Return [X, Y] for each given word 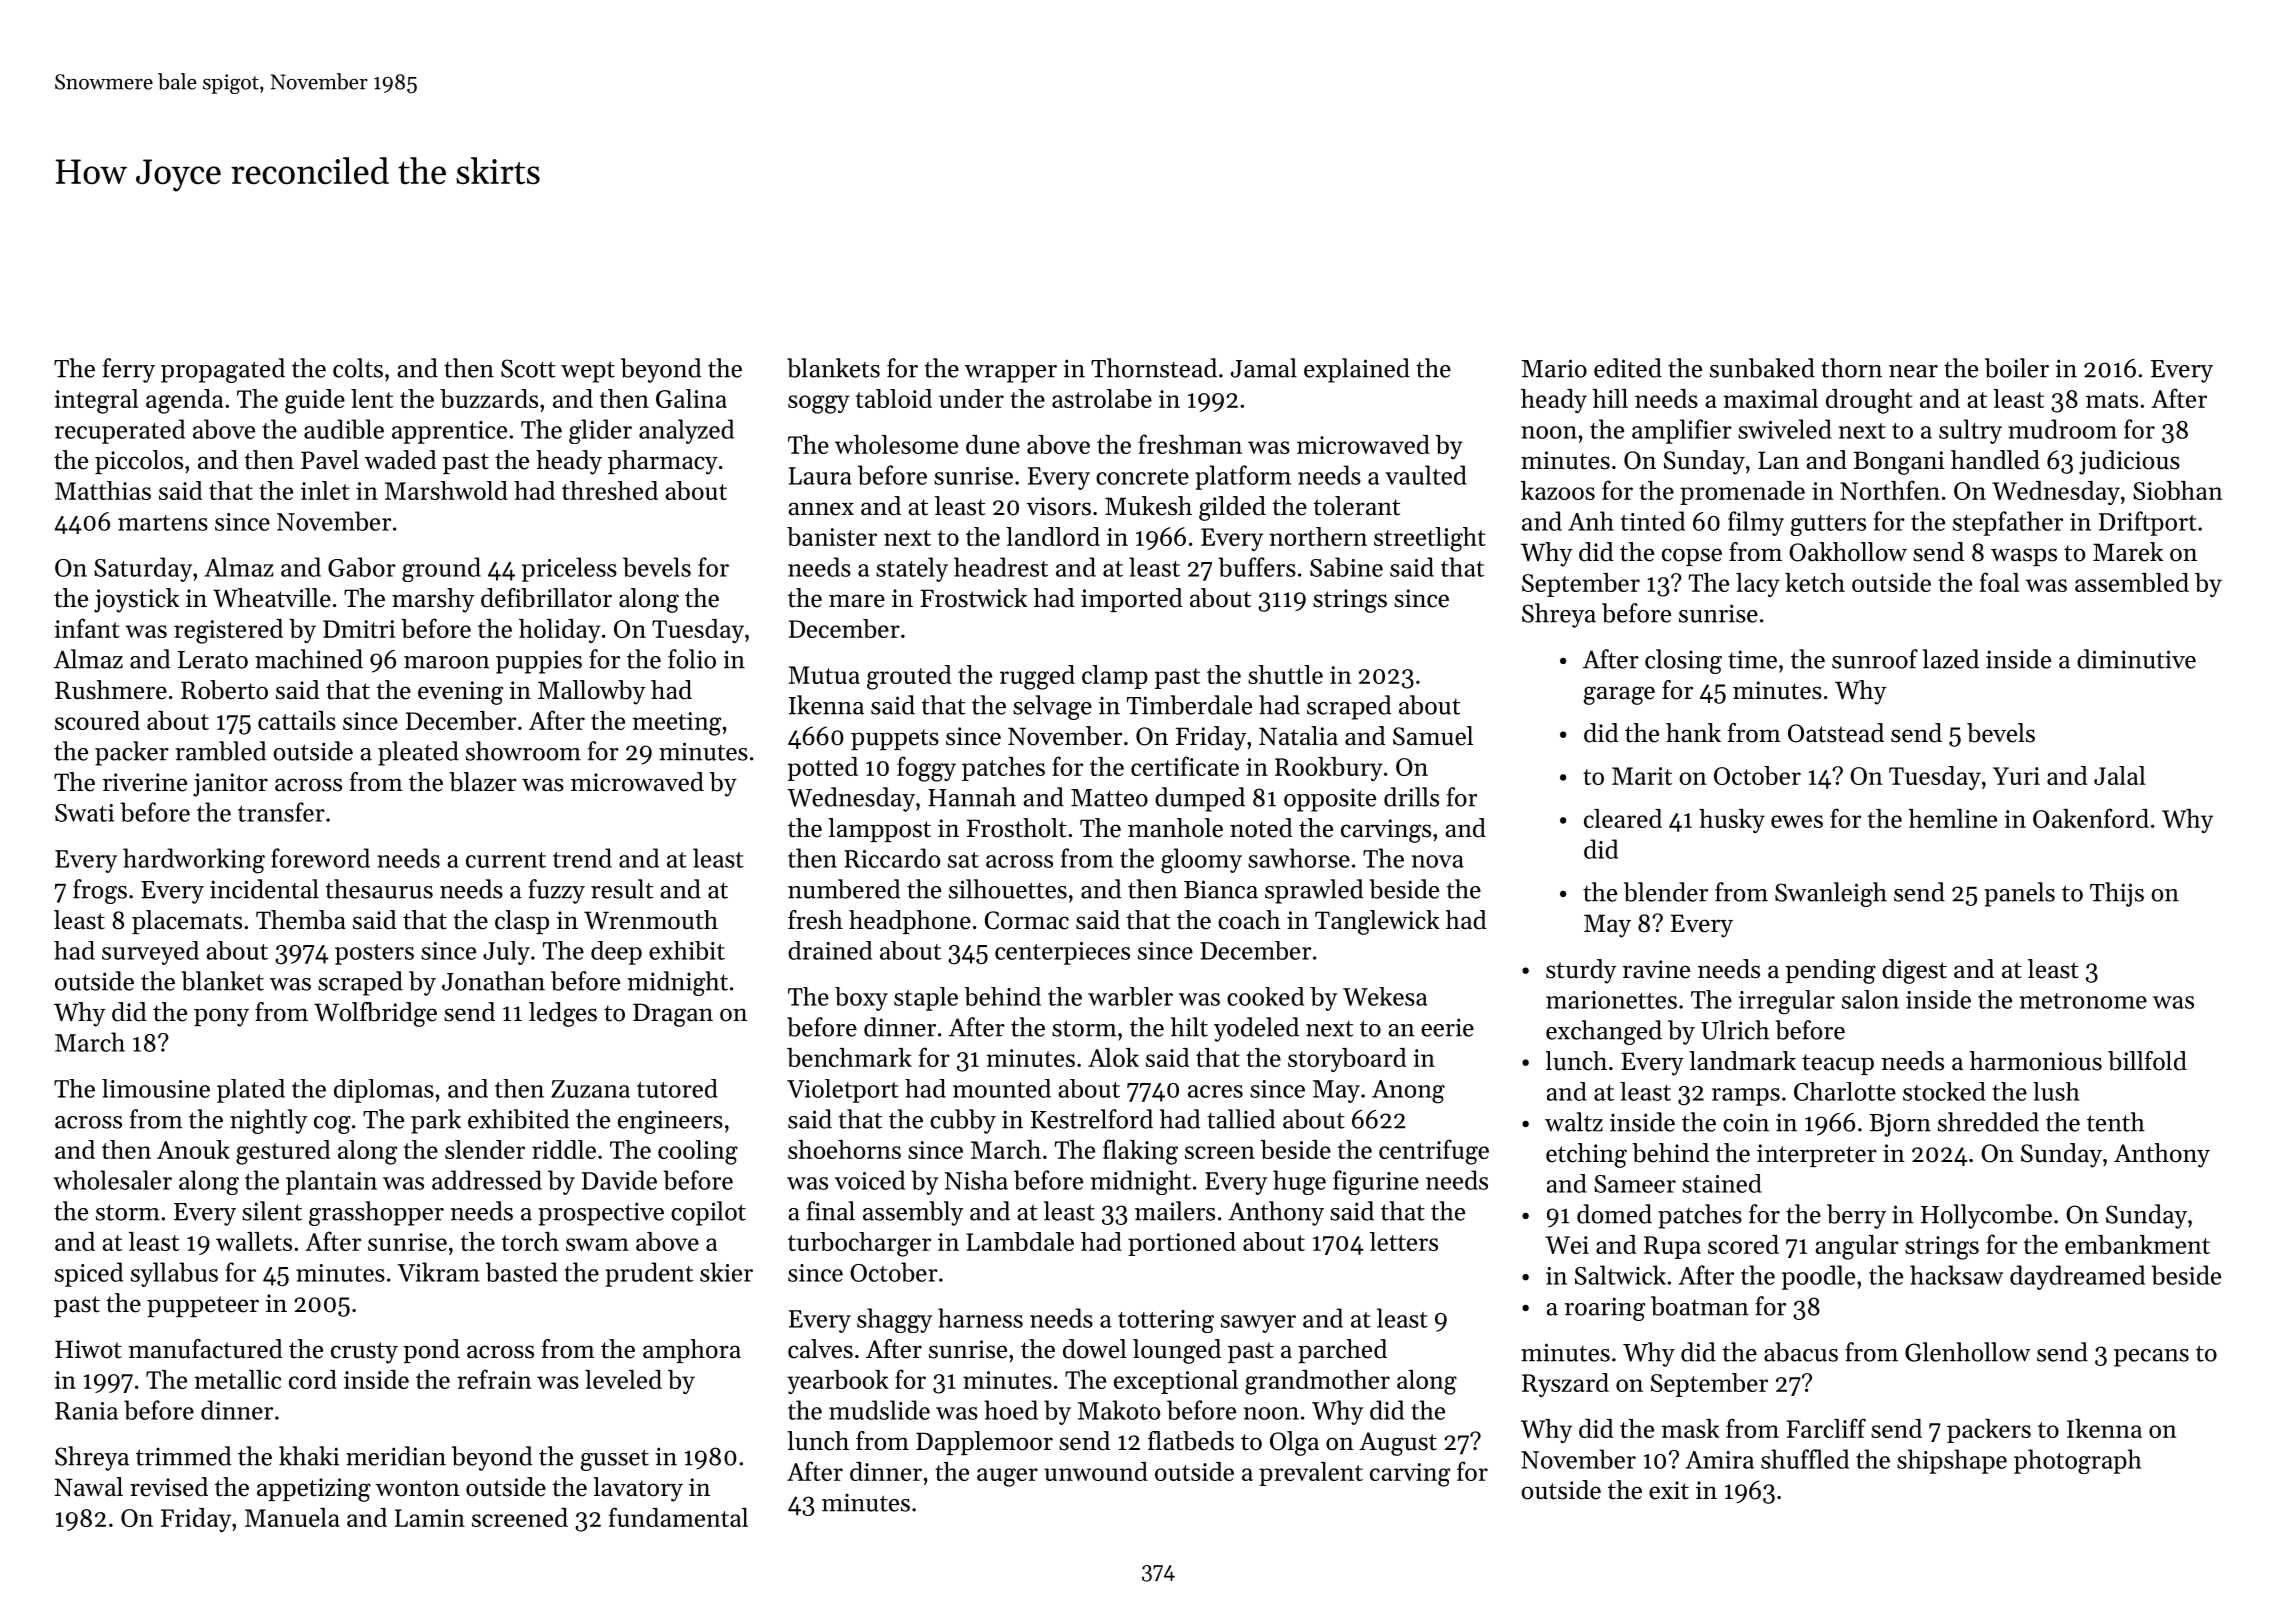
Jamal [1264, 368]
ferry [129, 370]
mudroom [2062, 429]
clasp [522, 922]
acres [1215, 1091]
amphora [692, 1351]
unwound [1096, 1471]
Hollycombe [1986, 1216]
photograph [2077, 1461]
